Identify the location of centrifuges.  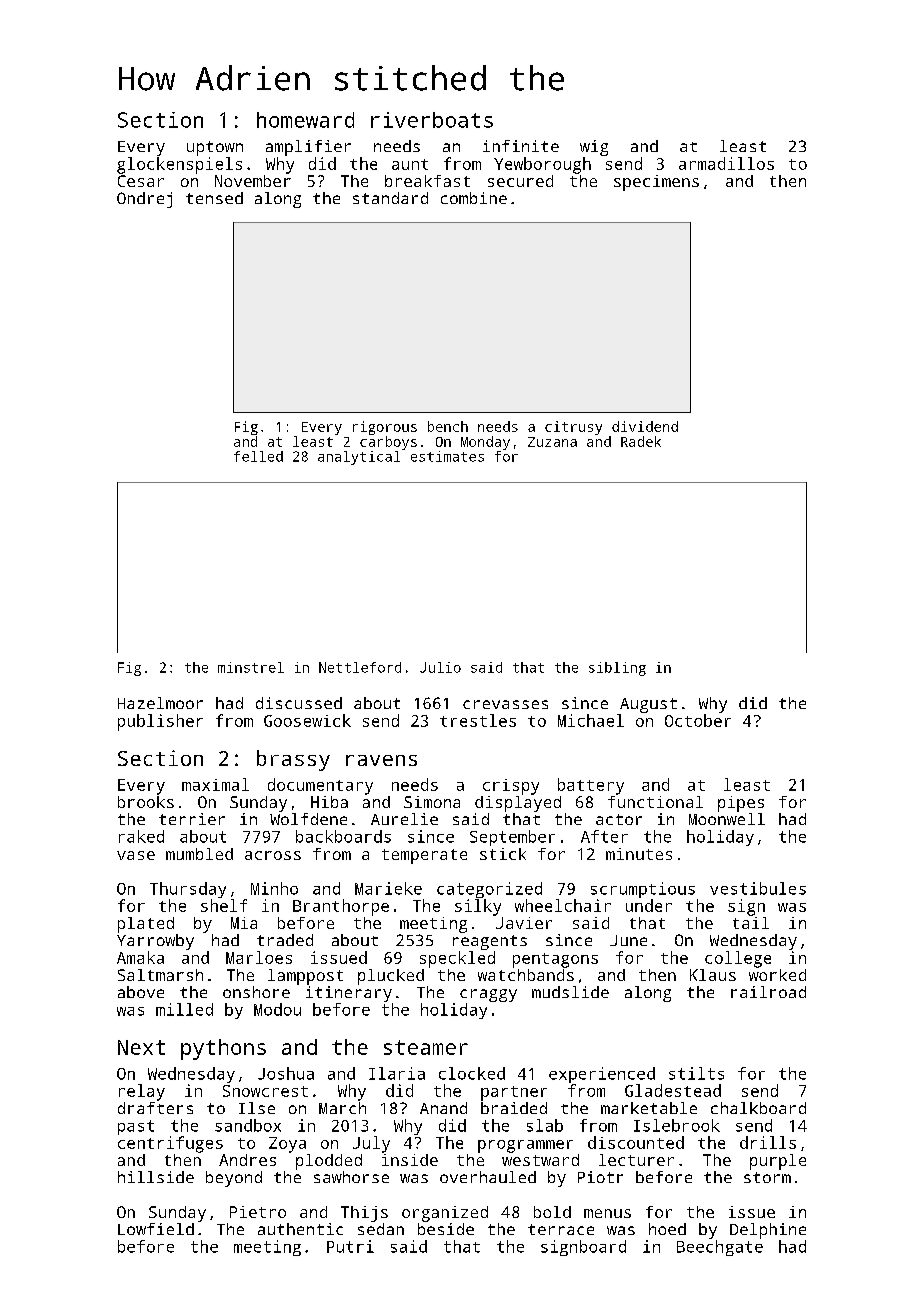
(170, 1144).
